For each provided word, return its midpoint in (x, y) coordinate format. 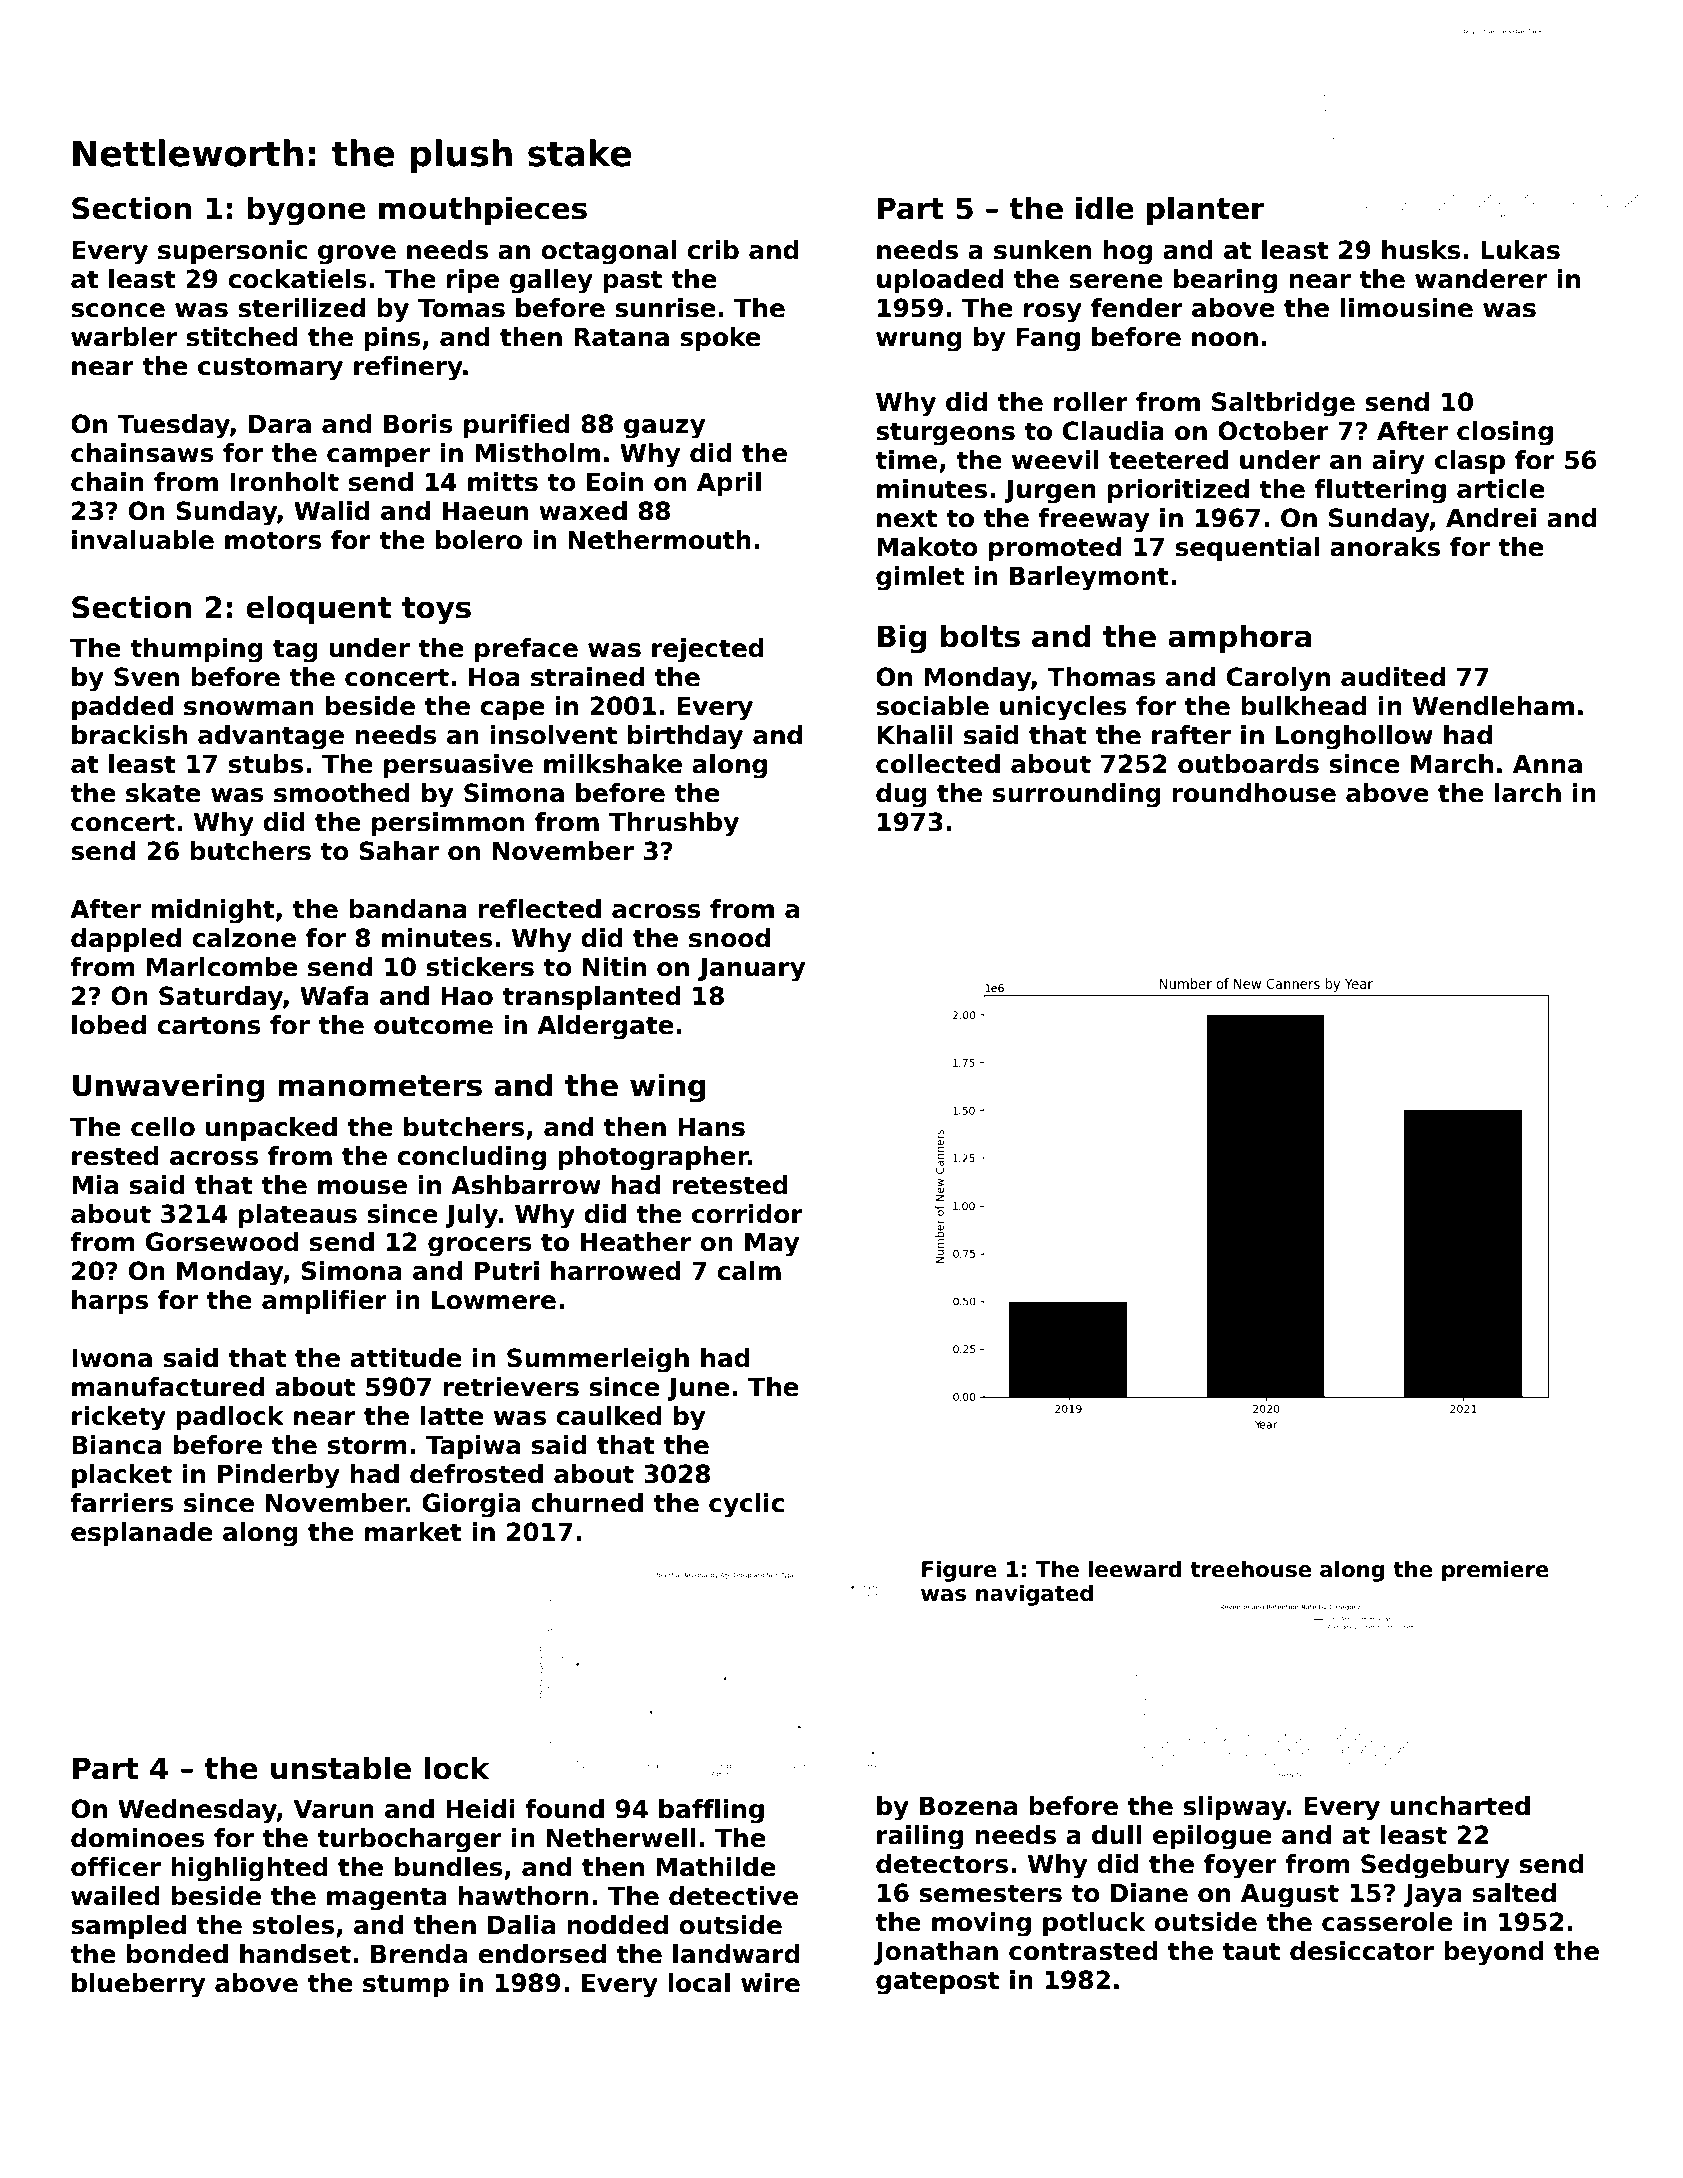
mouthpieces (483, 210)
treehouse (1250, 1569)
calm (749, 1271)
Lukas (1520, 250)
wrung (919, 342)
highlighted (249, 1869)
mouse (362, 1187)
